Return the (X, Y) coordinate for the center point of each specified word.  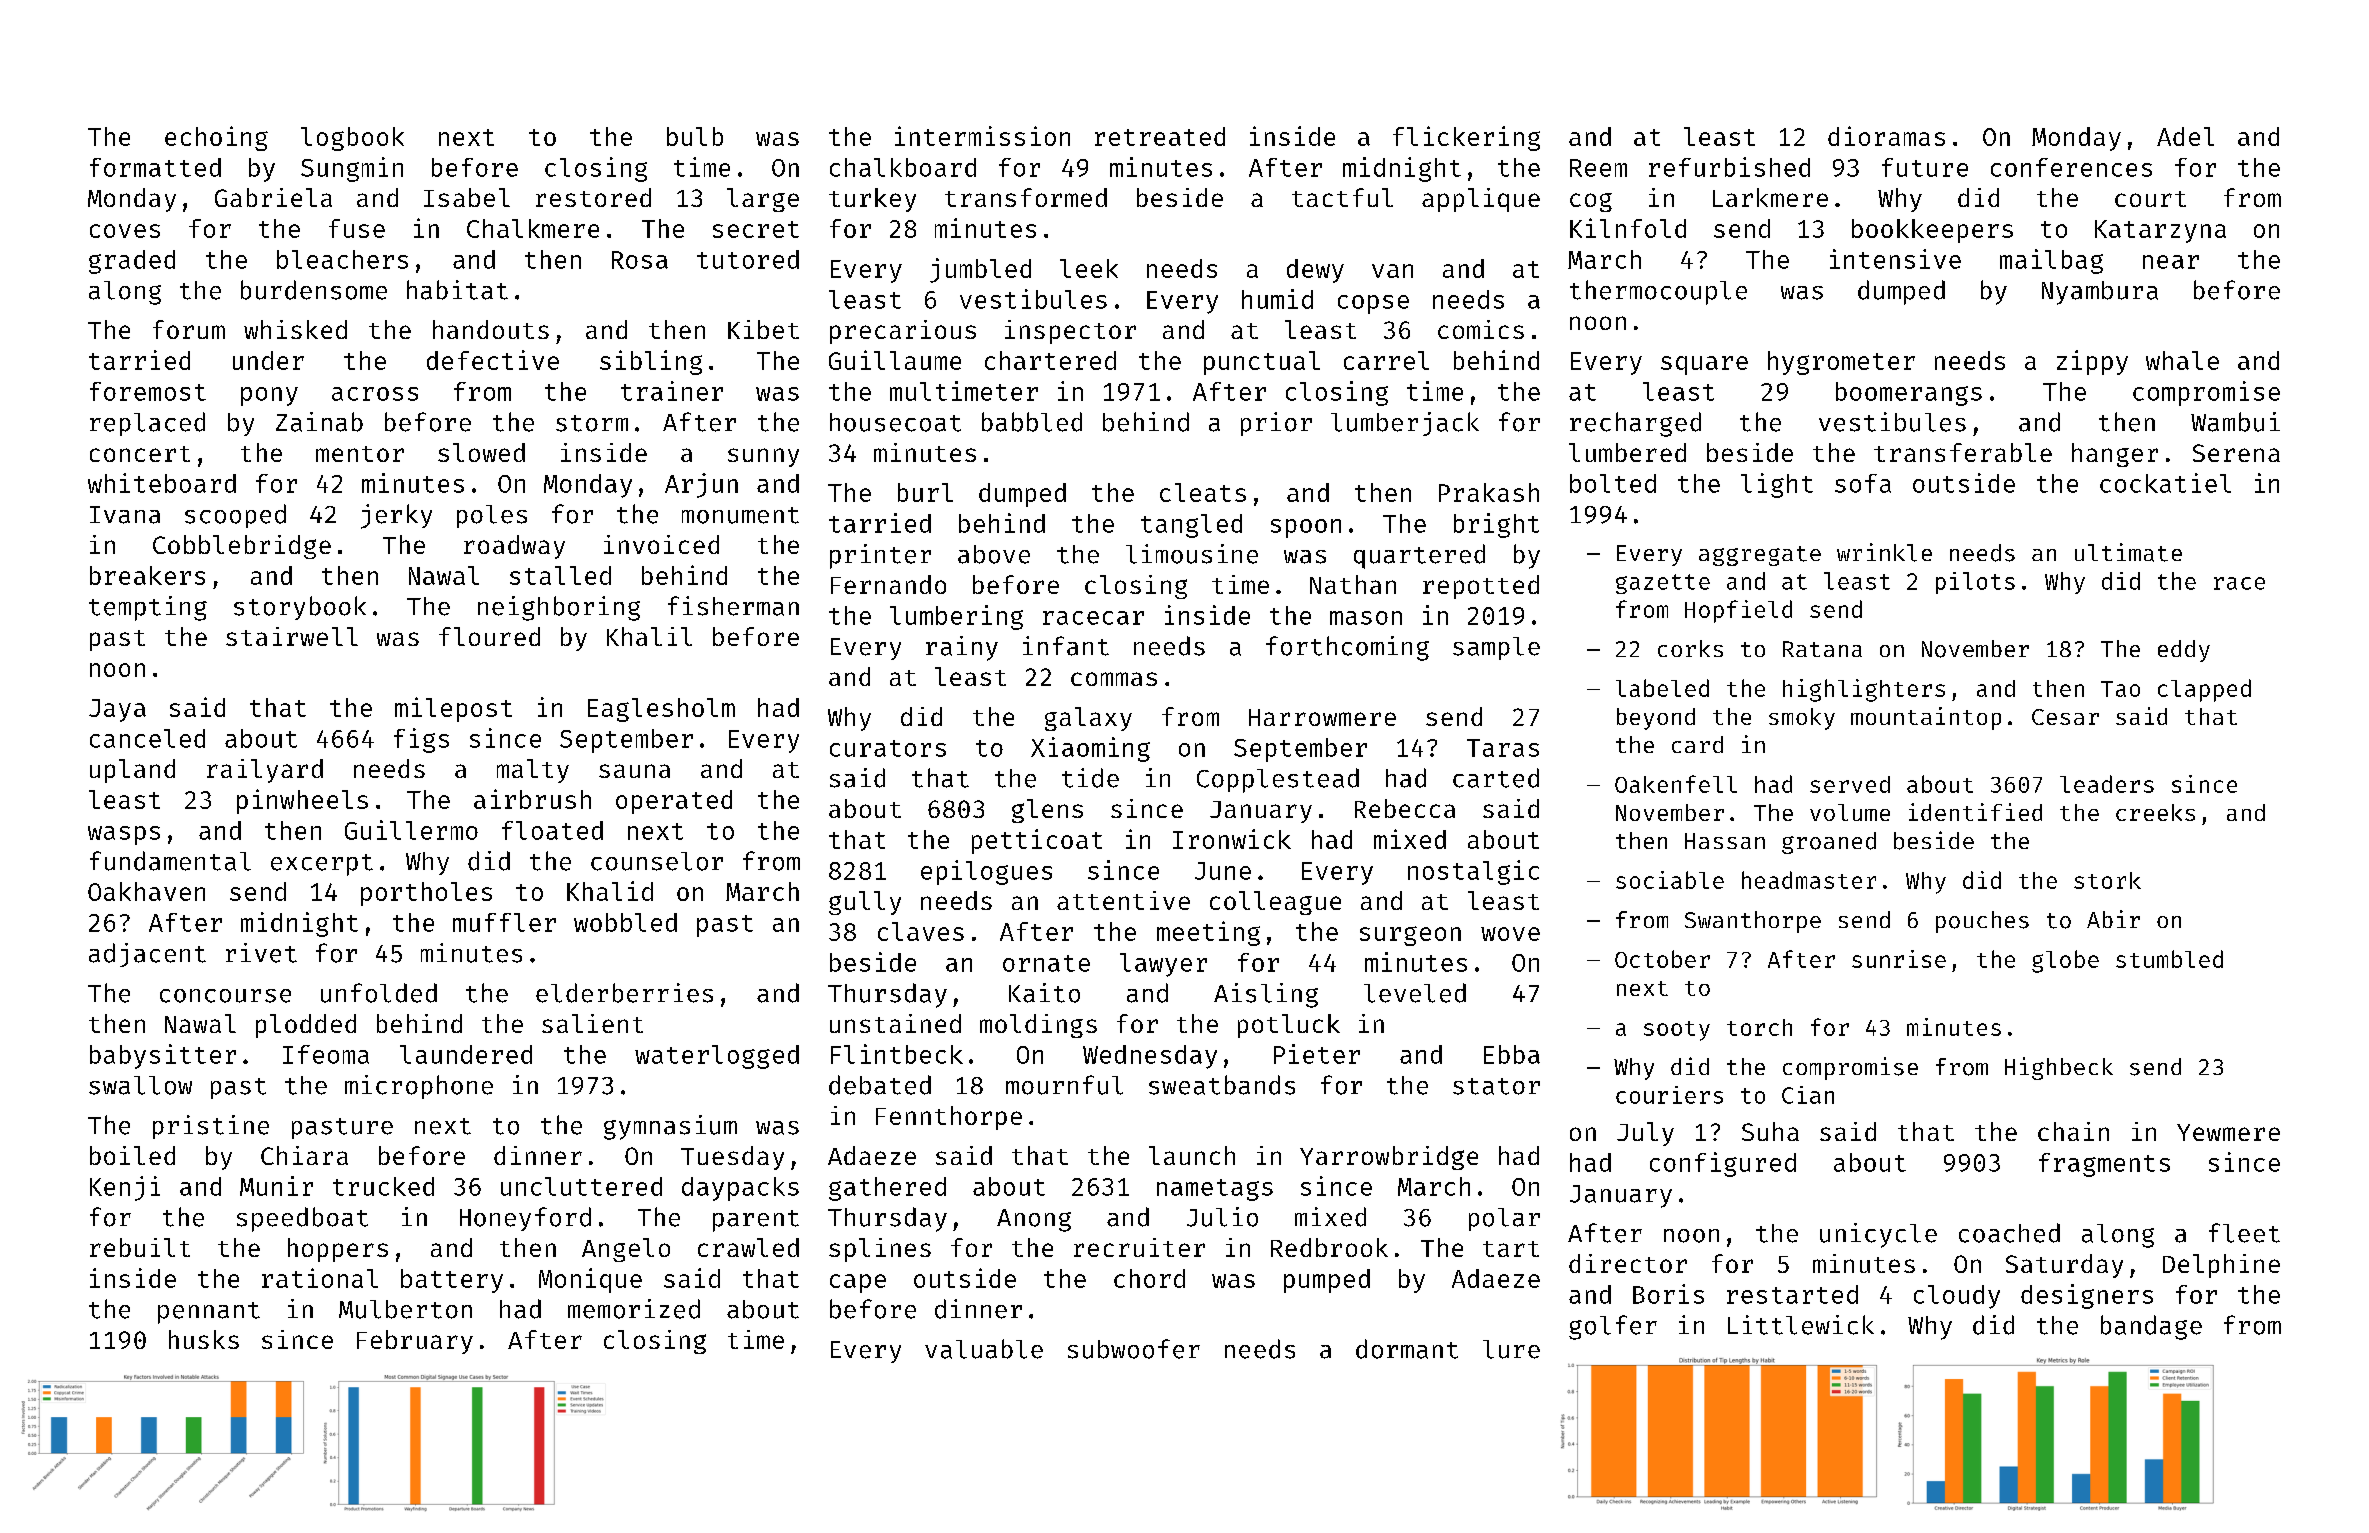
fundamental (170, 861)
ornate (1046, 963)
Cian (1808, 1095)
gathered (887, 1189)
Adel (2185, 136)
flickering (1466, 138)
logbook (352, 139)
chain (2073, 1131)
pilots (1975, 583)
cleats (1203, 492)
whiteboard (162, 483)
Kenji (125, 1188)
